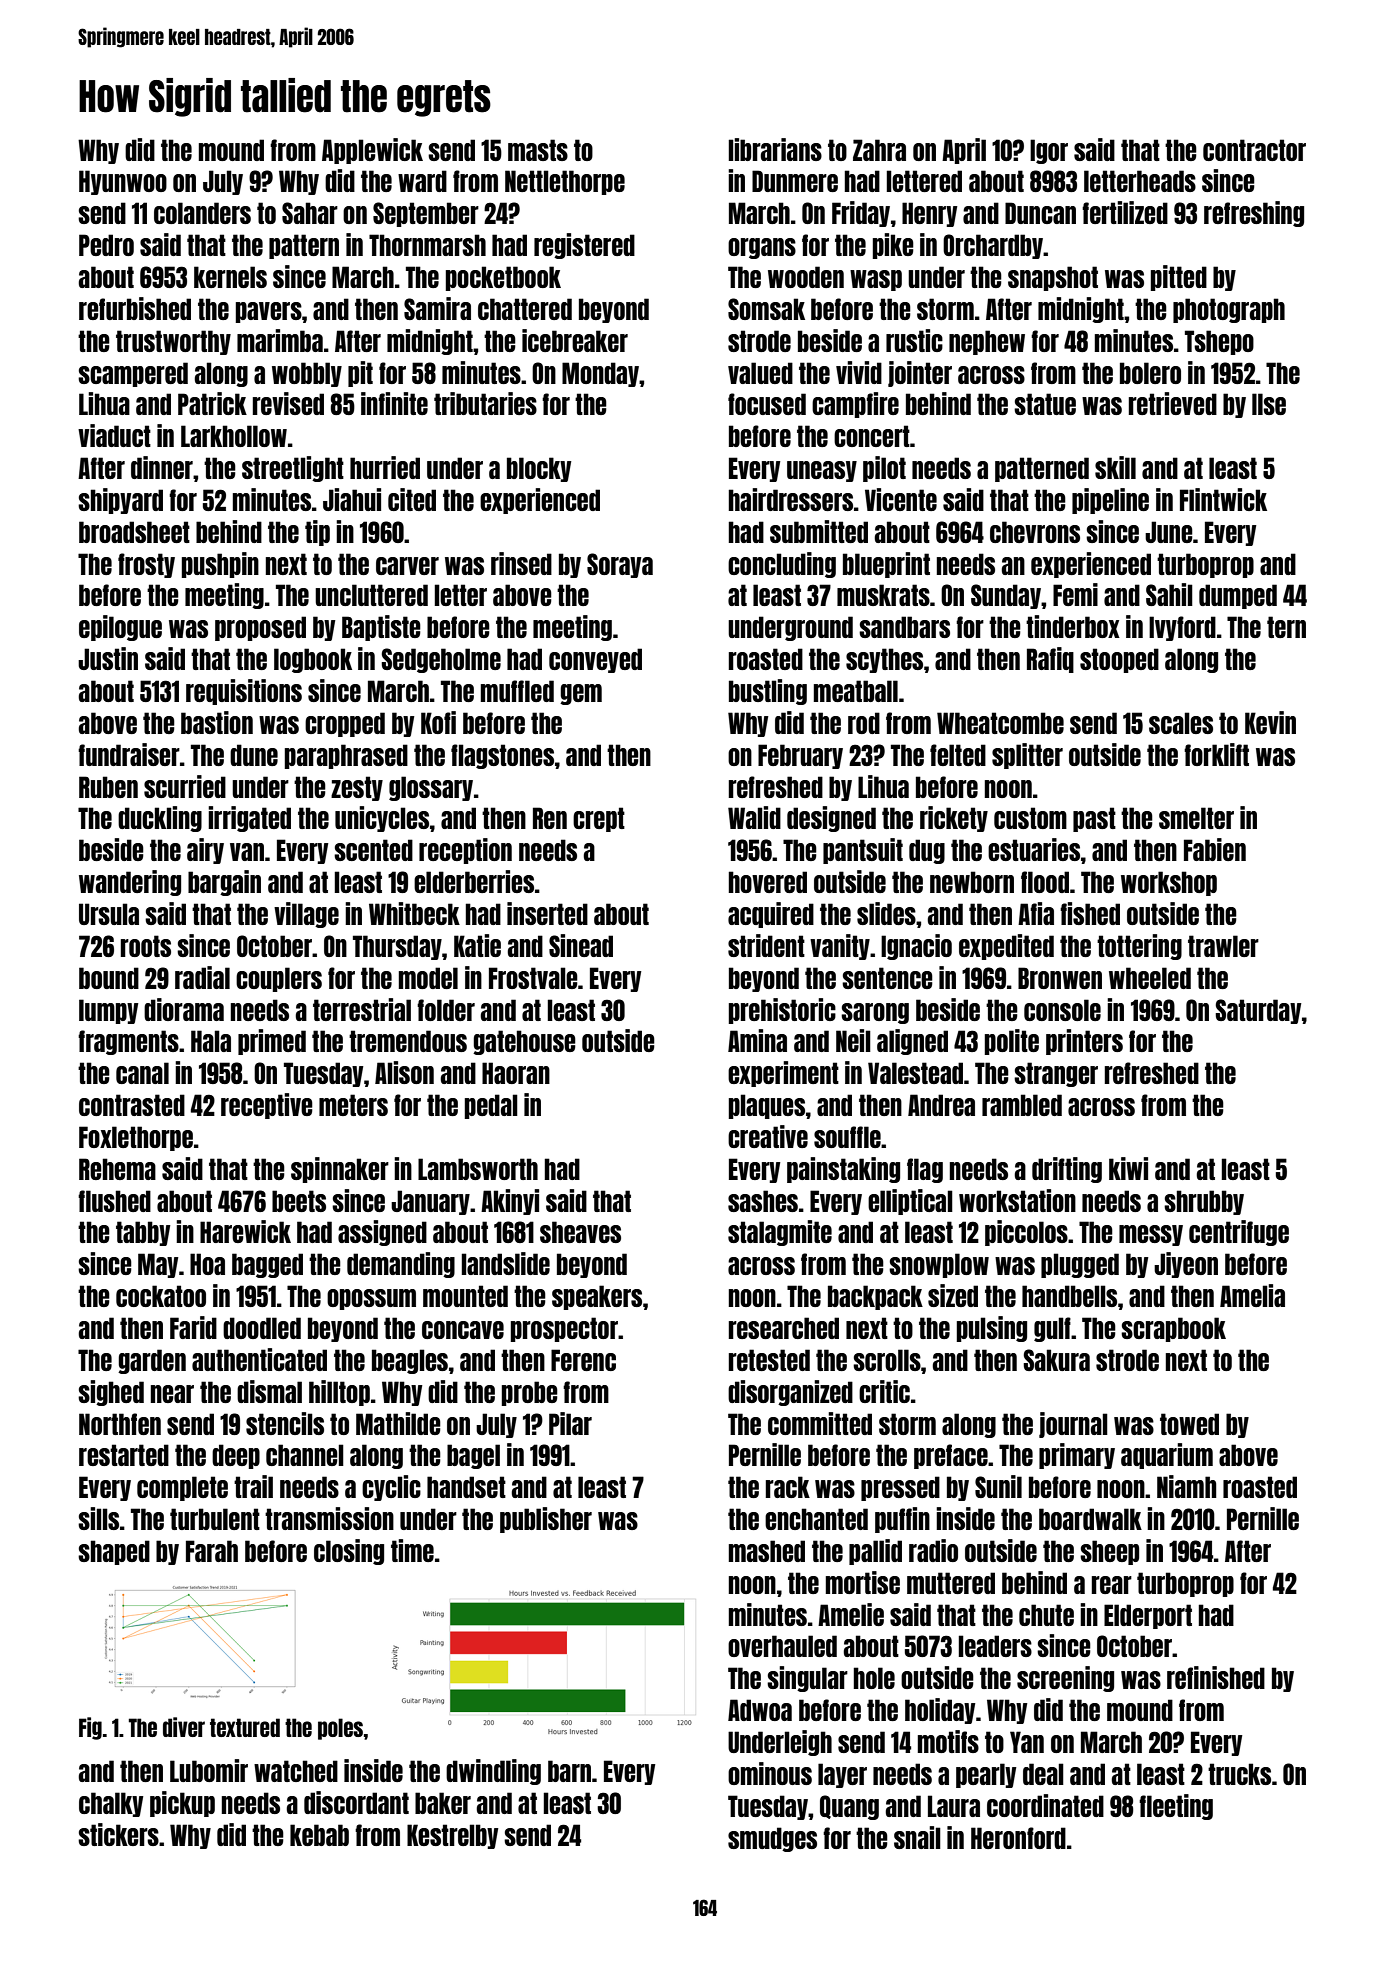 This screenshot has width=1386, height=1969. What do you see at coordinates (114, 1552) in the screenshot?
I see `shaped` at bounding box center [114, 1552].
